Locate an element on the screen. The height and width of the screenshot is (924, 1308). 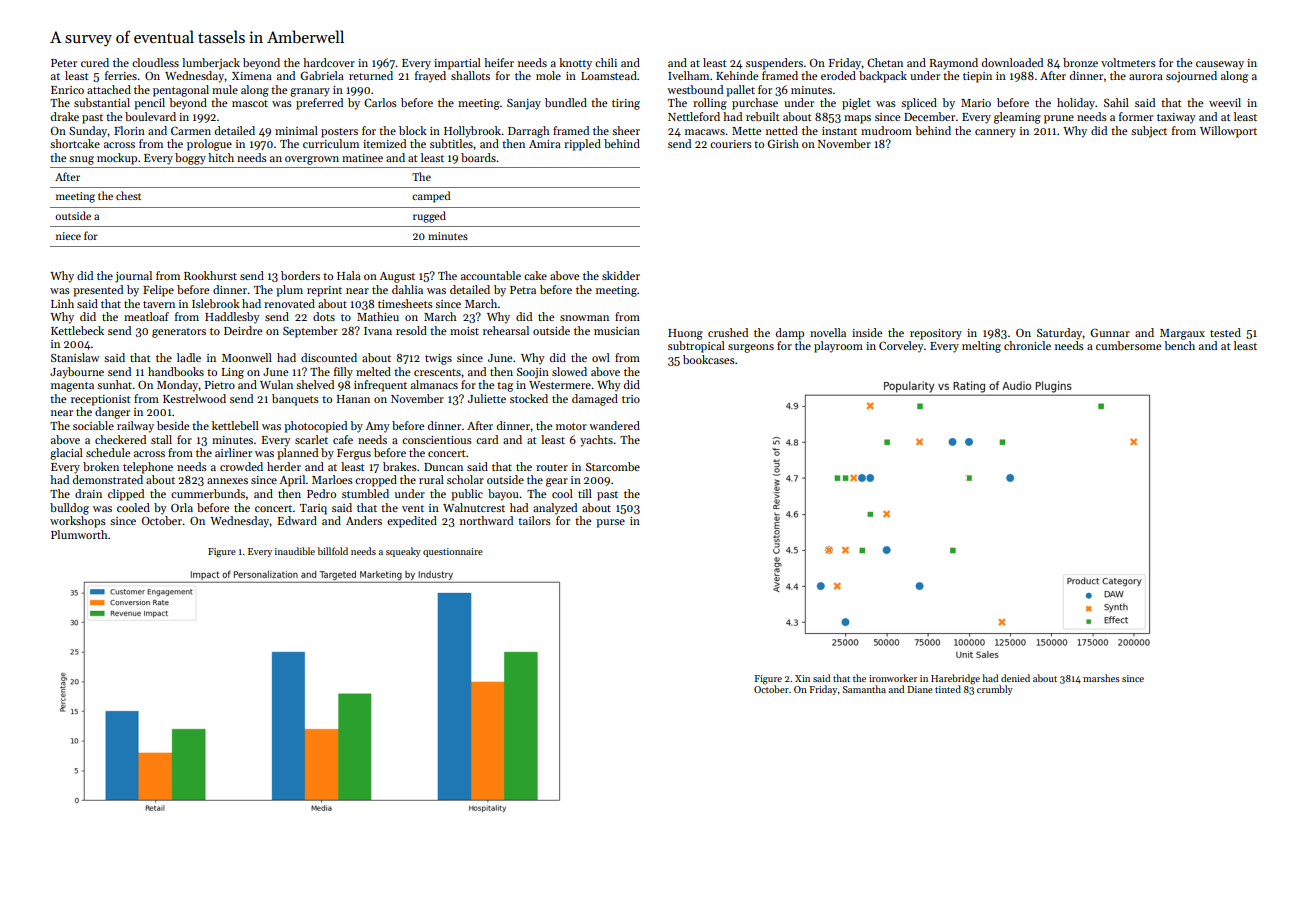
inaudible is located at coordinates (295, 551).
